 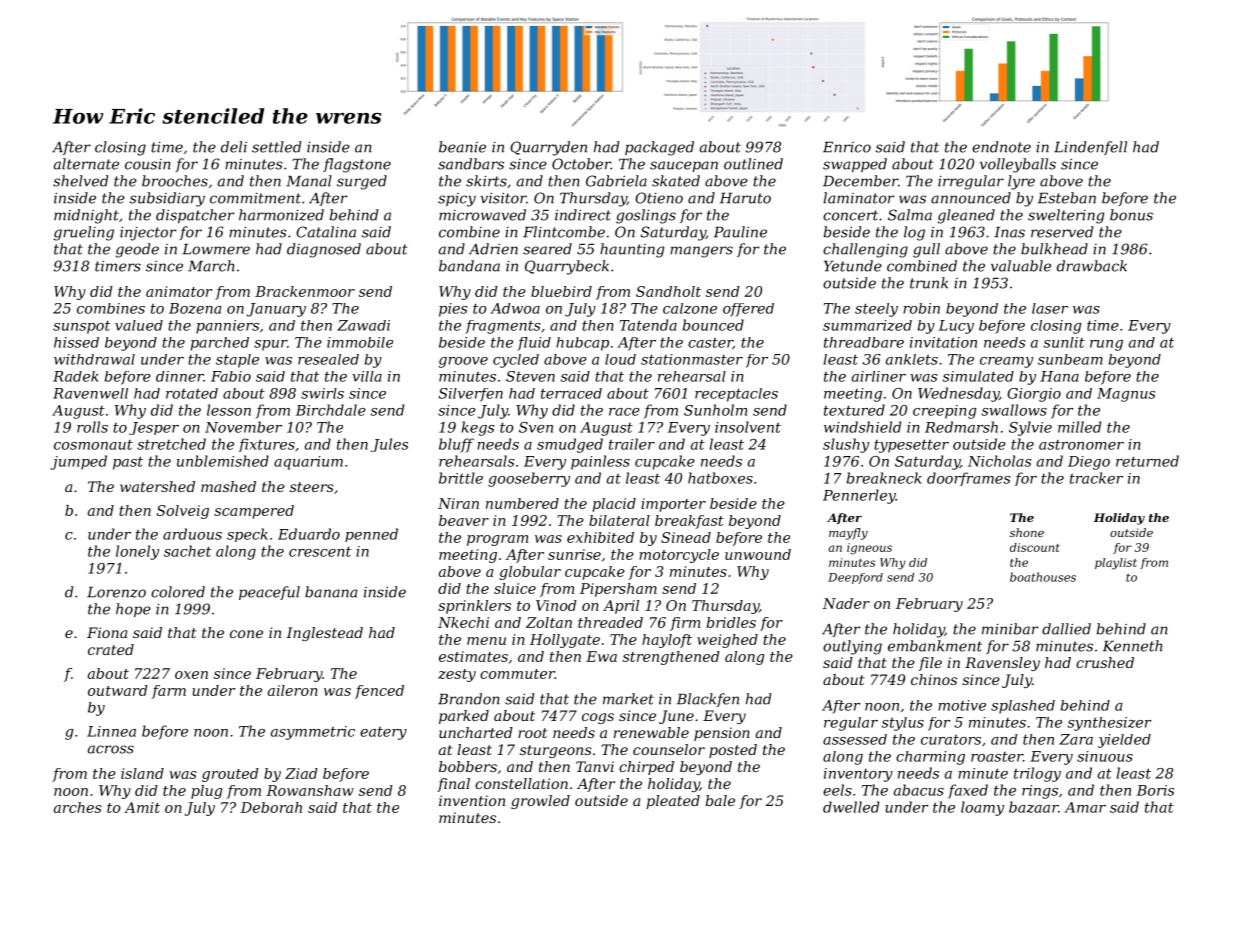 I want to click on peaceful, so click(x=269, y=593).
